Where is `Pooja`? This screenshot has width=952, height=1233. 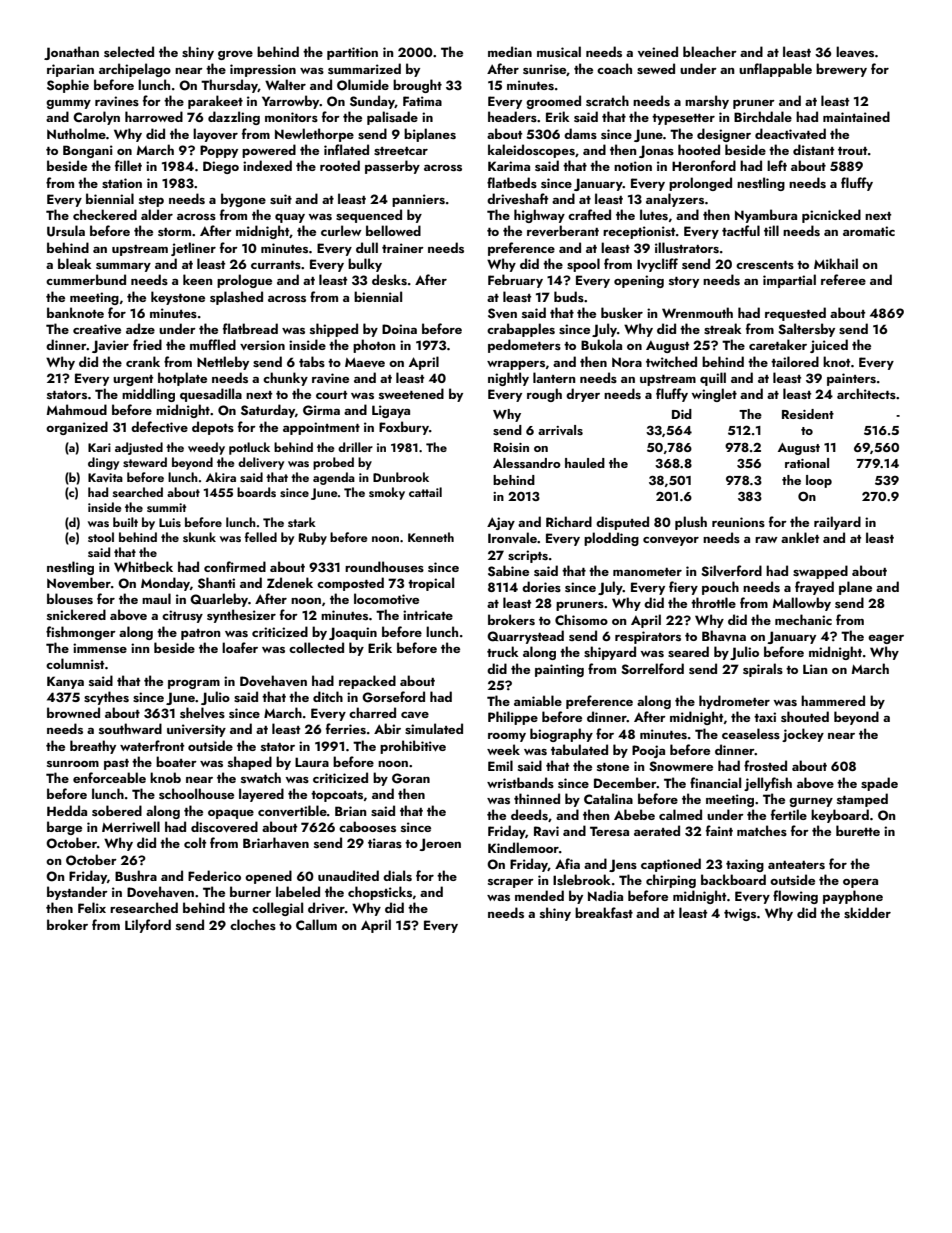 Pooja is located at coordinates (648, 751).
